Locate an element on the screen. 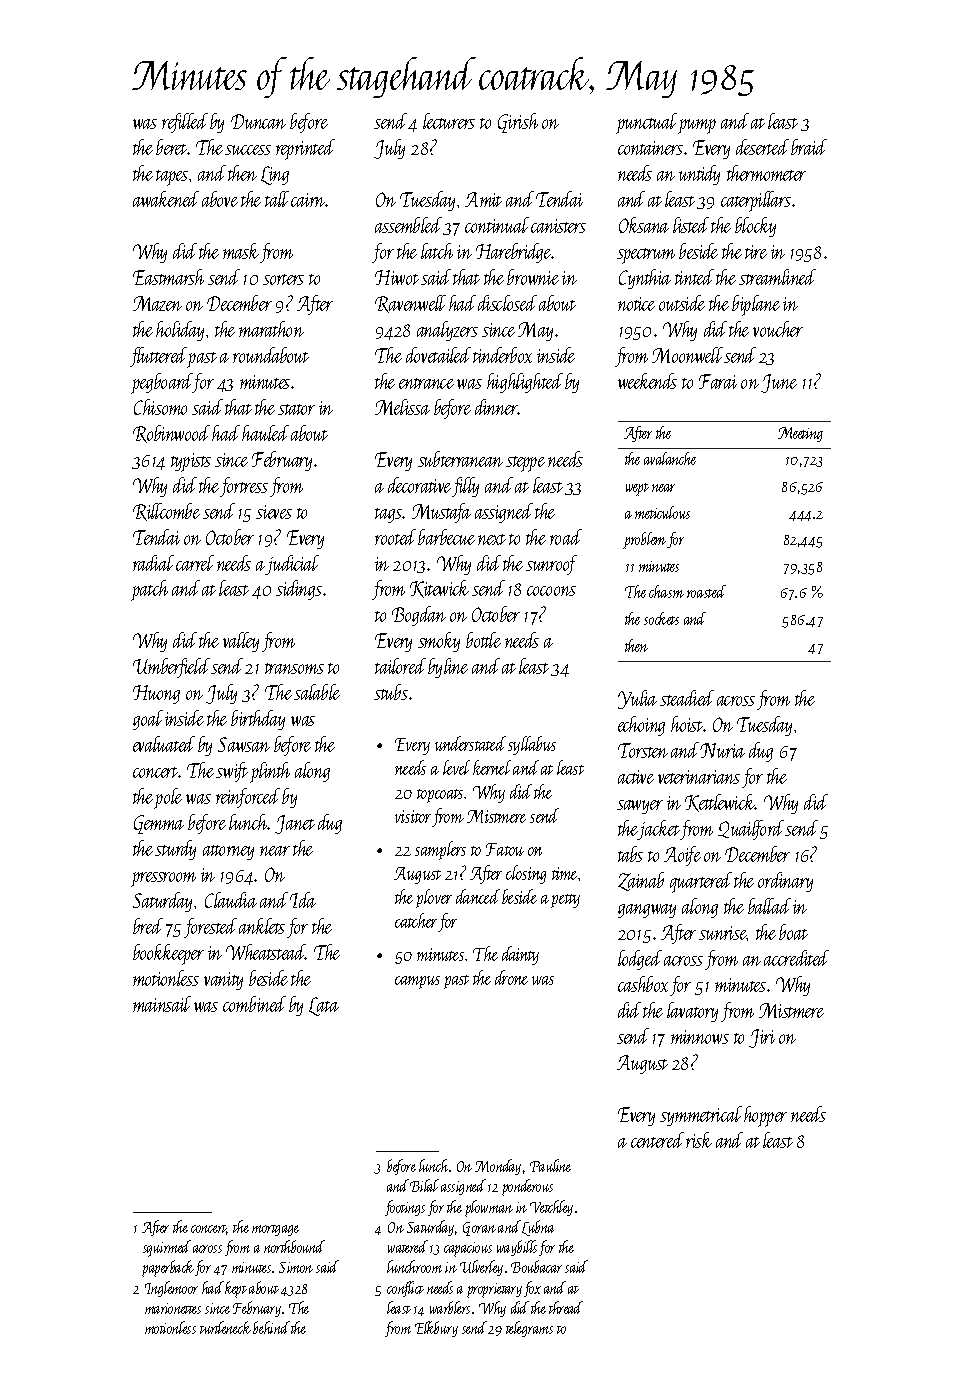 The height and width of the screenshot is (1396, 964). roasted is located at coordinates (706, 591).
